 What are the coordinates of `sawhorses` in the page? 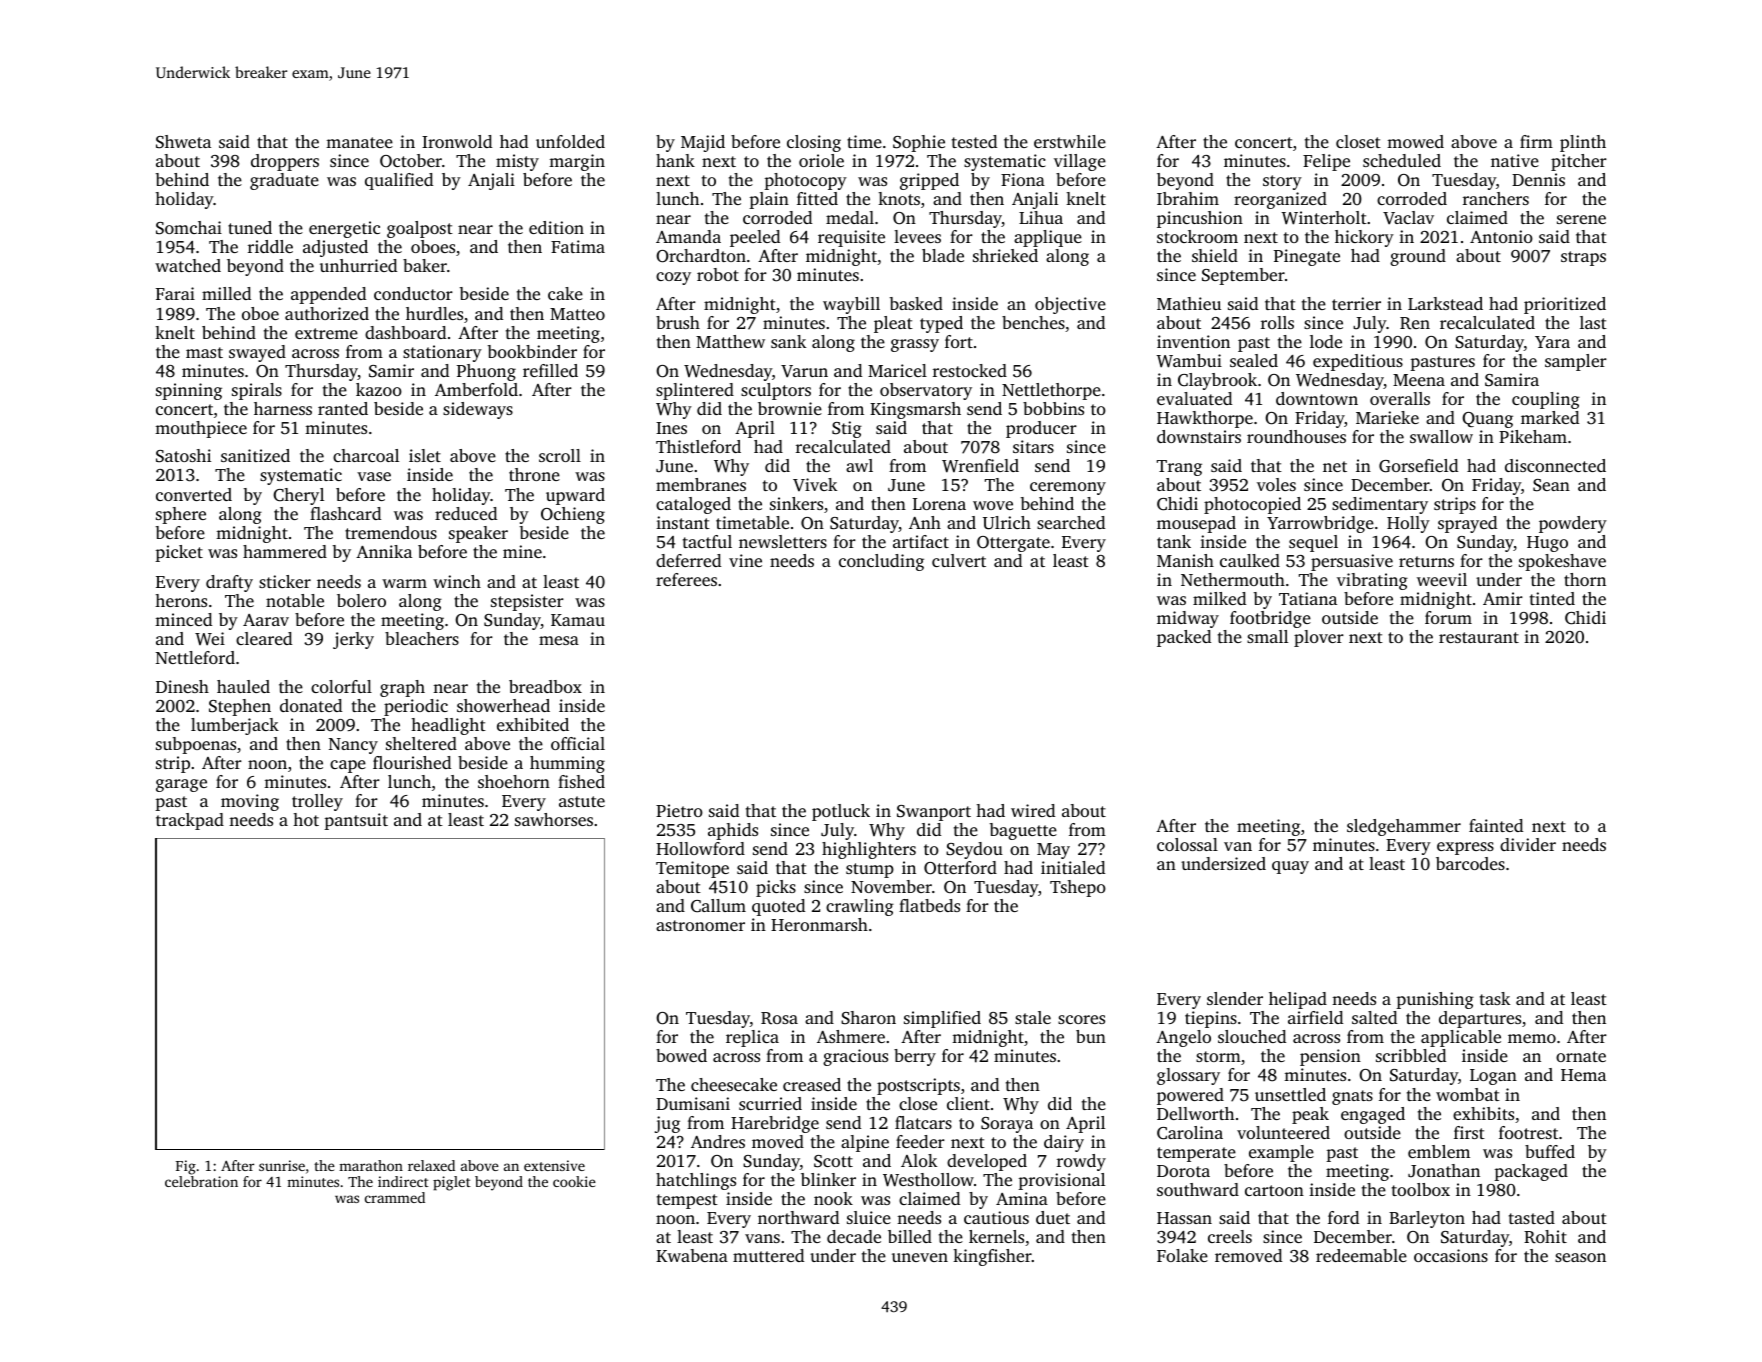 It's located at (554, 819).
